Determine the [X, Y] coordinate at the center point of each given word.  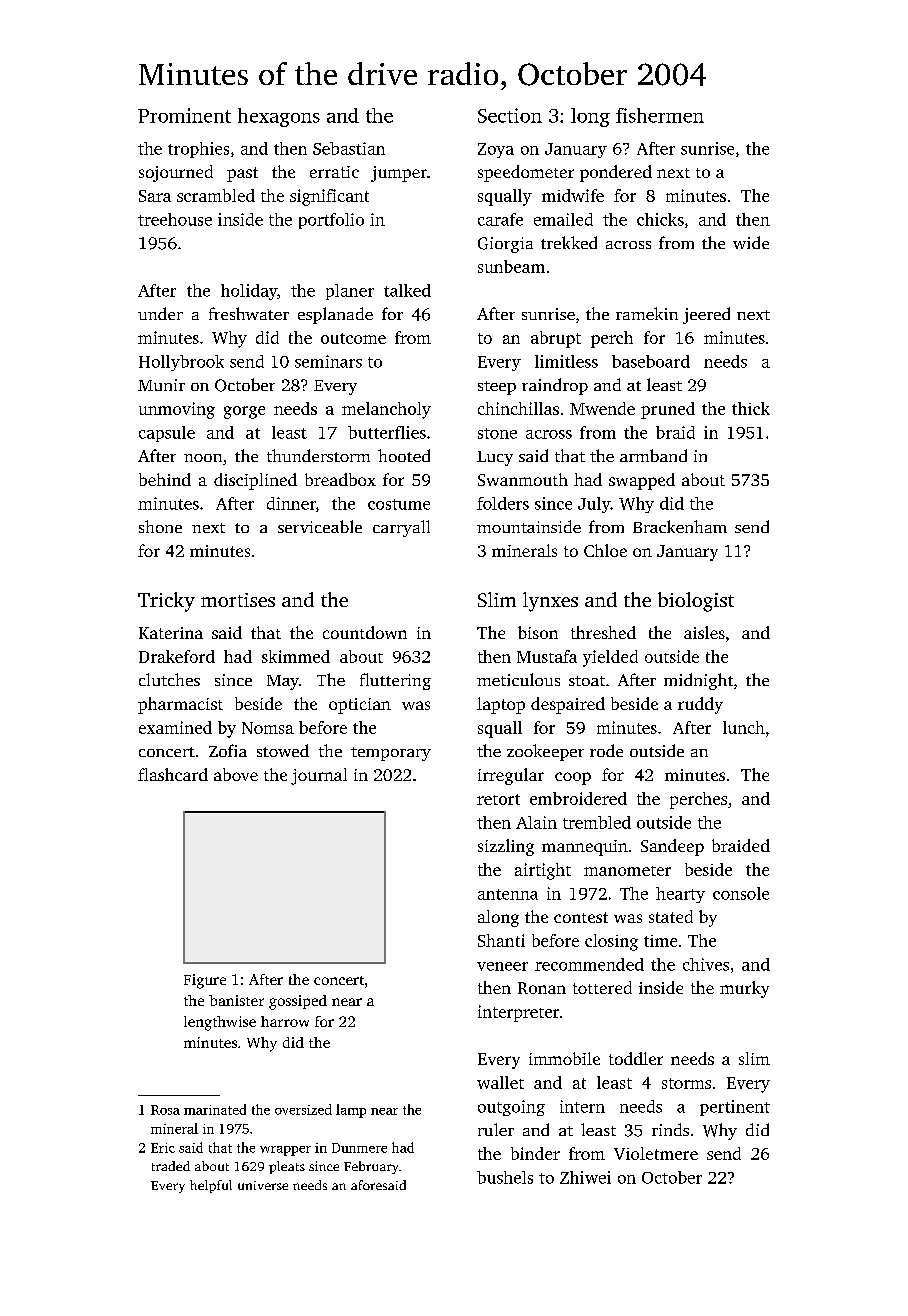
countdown [365, 632]
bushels [505, 1177]
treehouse [175, 219]
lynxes [550, 602]
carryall [401, 528]
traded [171, 1166]
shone [160, 526]
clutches [169, 679]
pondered [616, 173]
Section [510, 115]
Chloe [605, 550]
